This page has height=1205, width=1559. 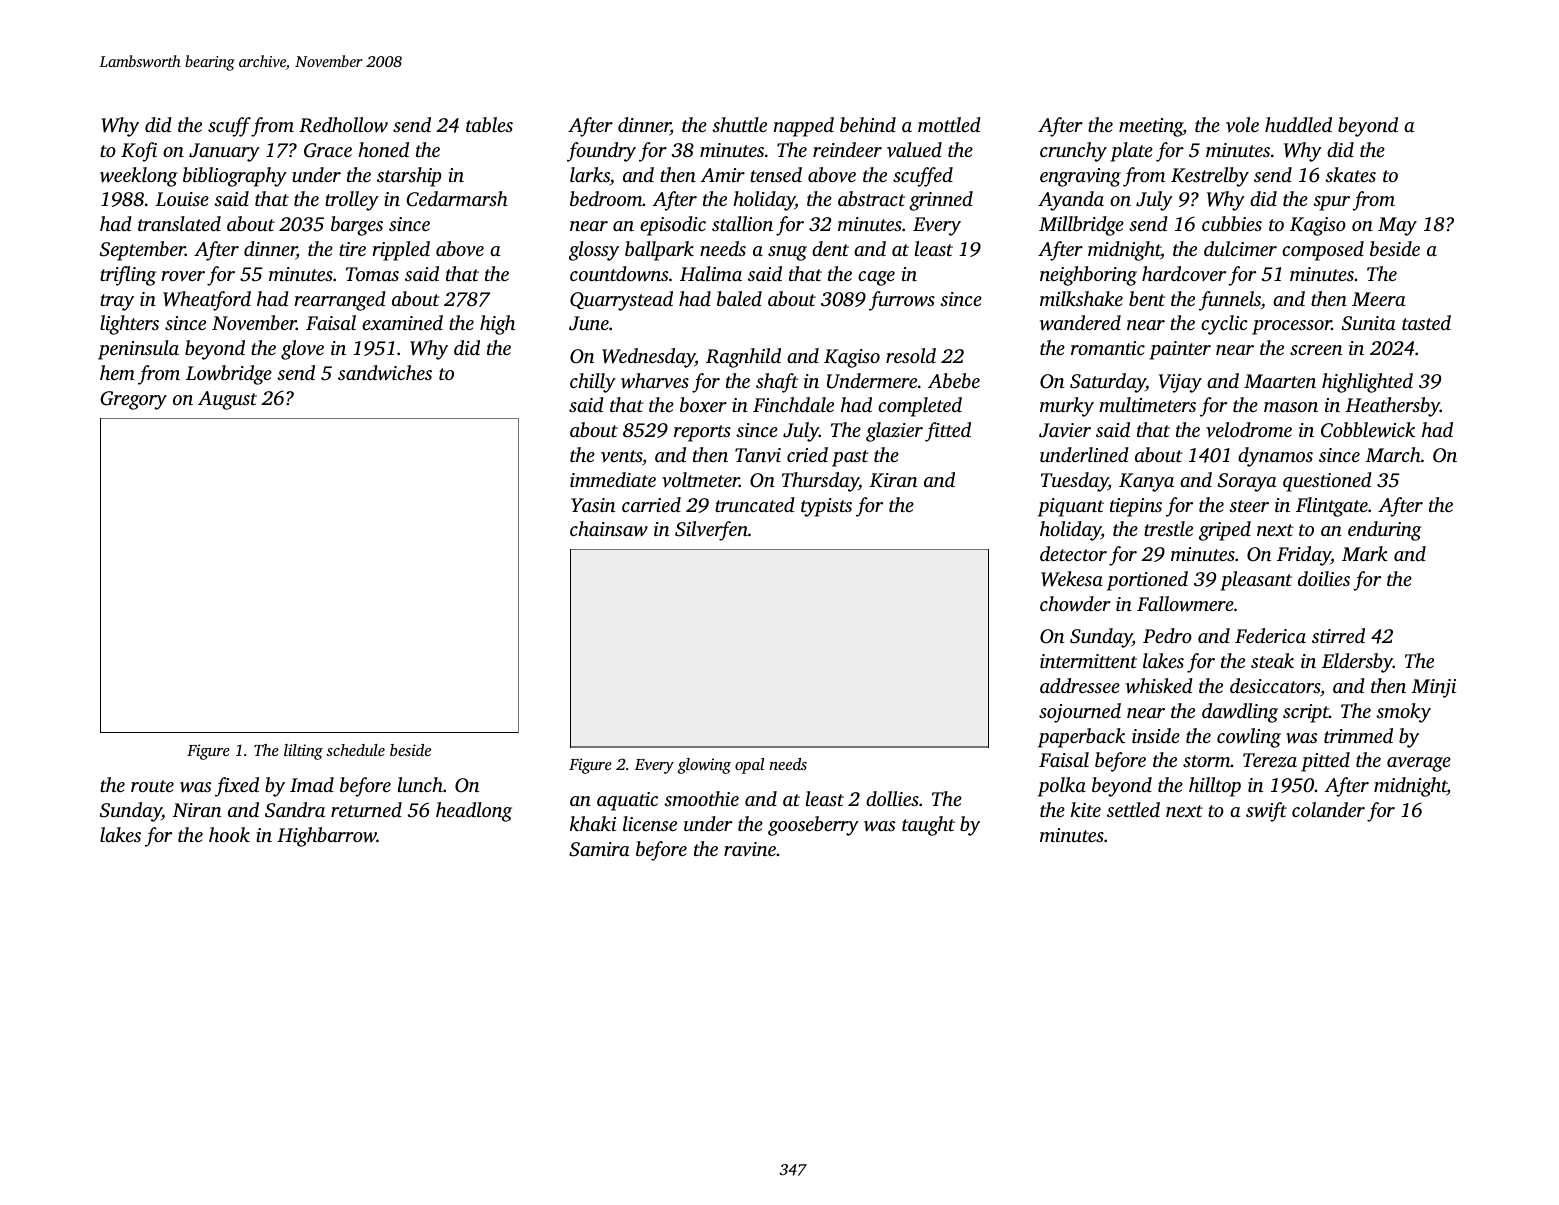 I want to click on ravine, so click(x=750, y=849).
